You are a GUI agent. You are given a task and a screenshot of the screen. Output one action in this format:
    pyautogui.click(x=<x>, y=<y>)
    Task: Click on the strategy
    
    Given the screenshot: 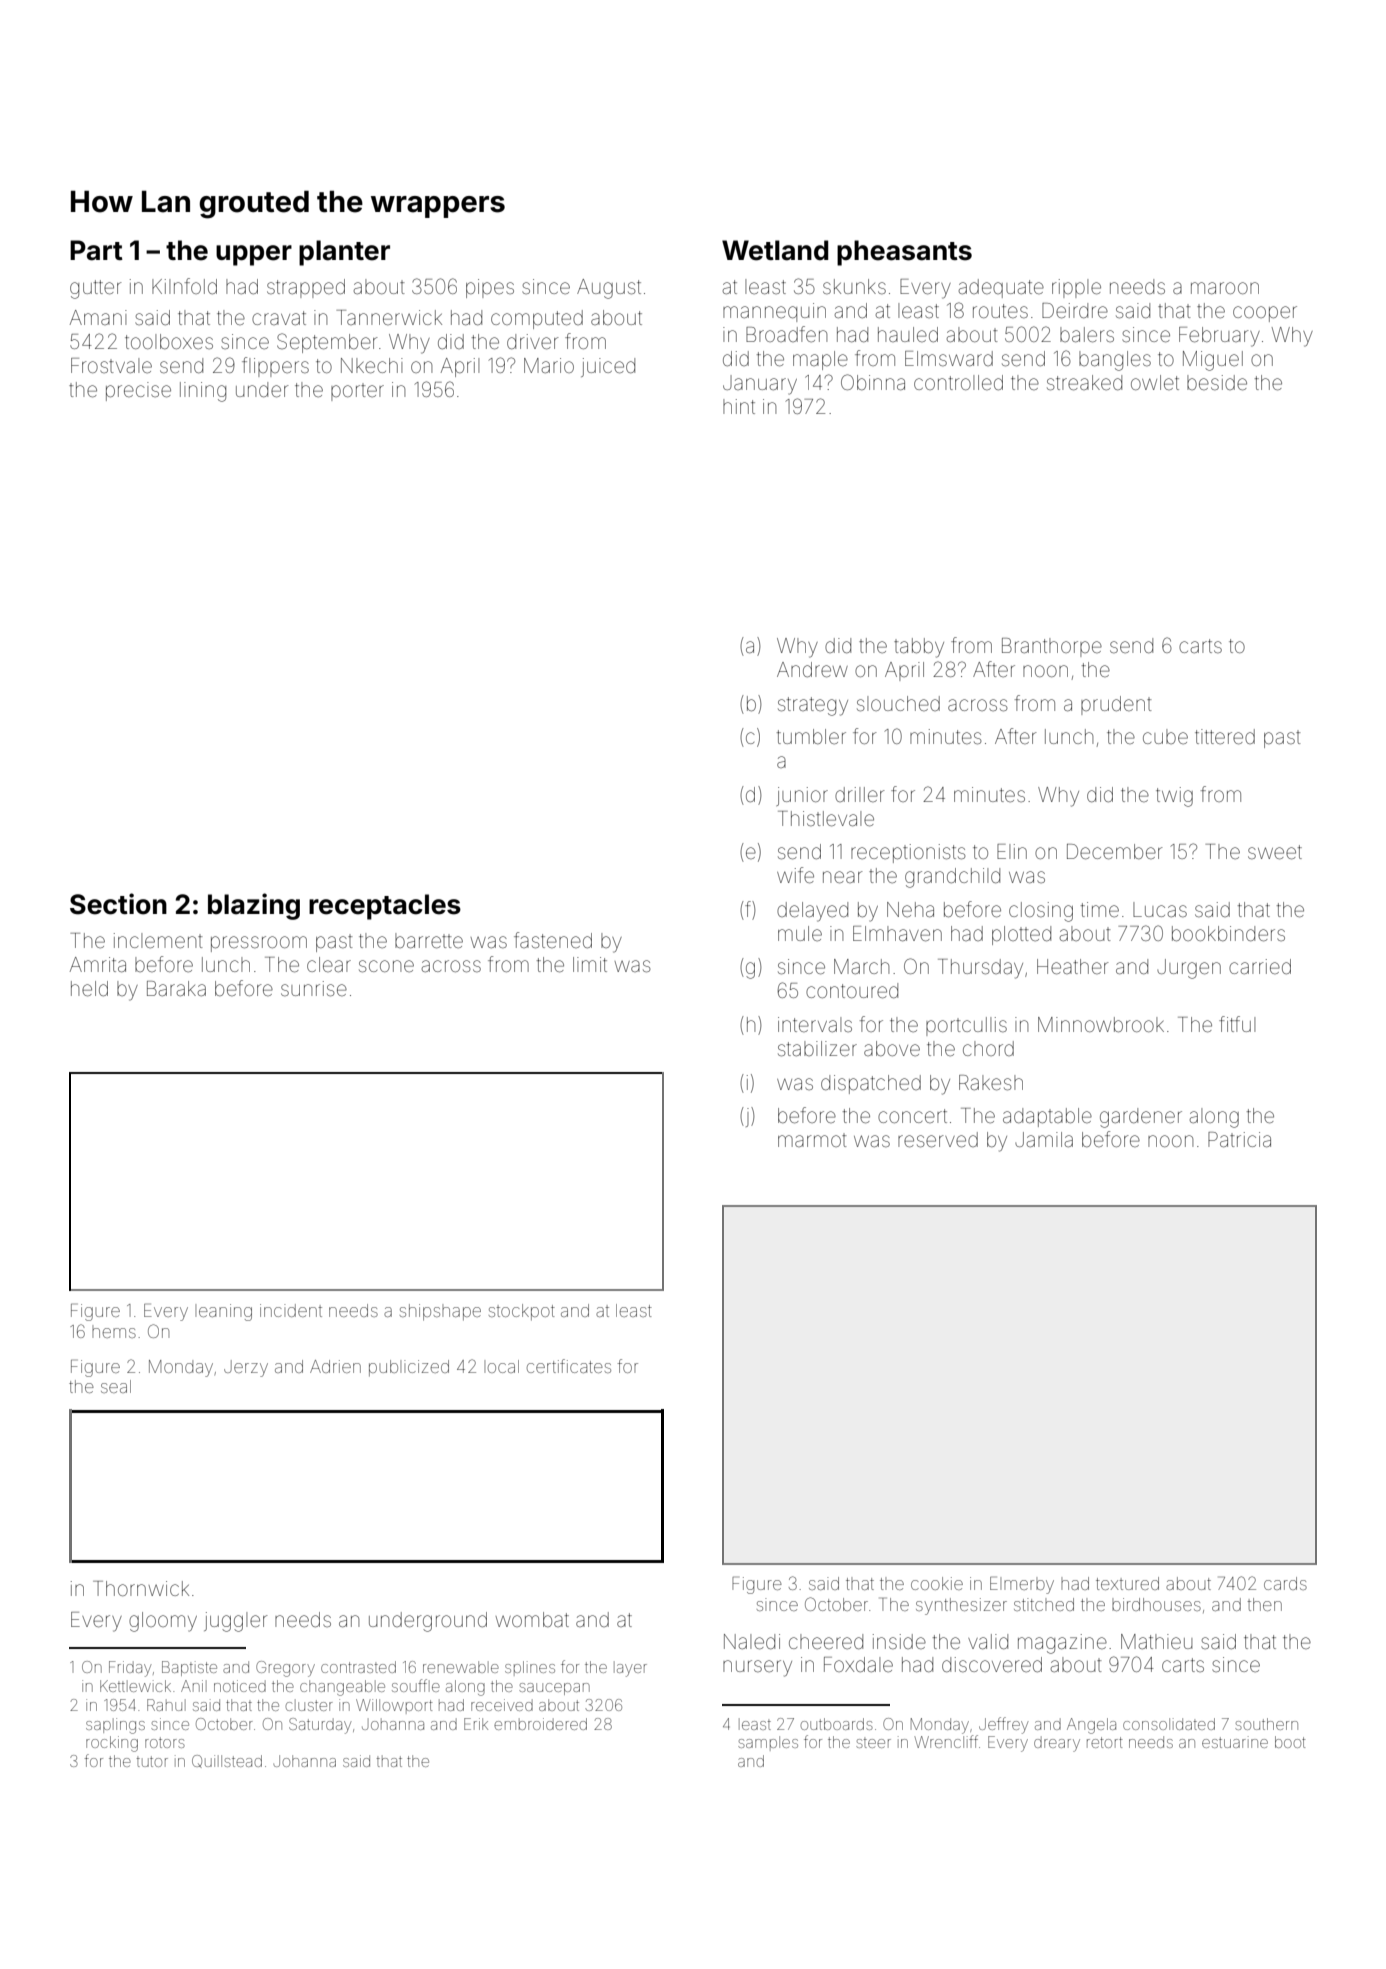 What is the action you would take?
    pyautogui.click(x=813, y=706)
